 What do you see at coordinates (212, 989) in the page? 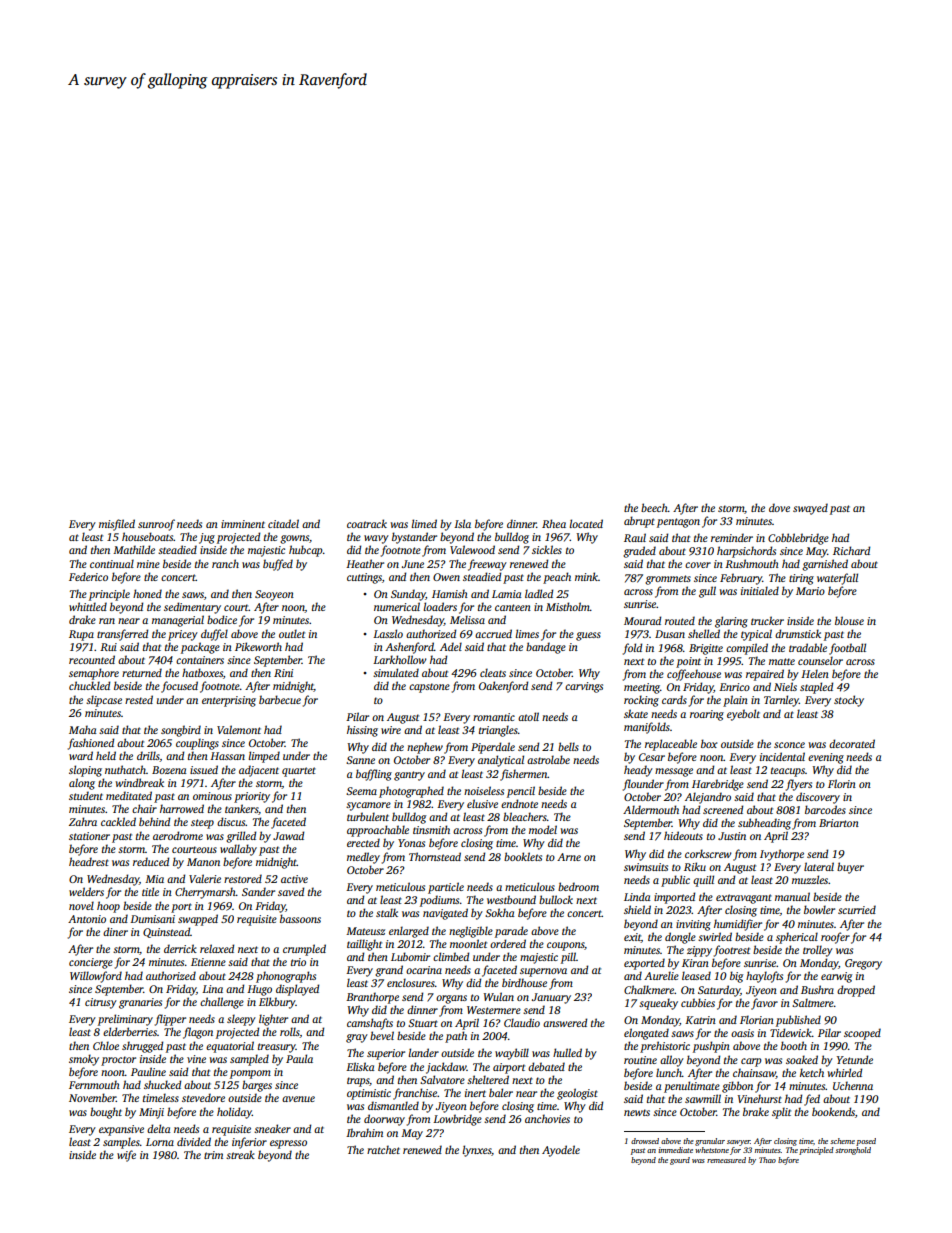
I see `Lina` at bounding box center [212, 989].
